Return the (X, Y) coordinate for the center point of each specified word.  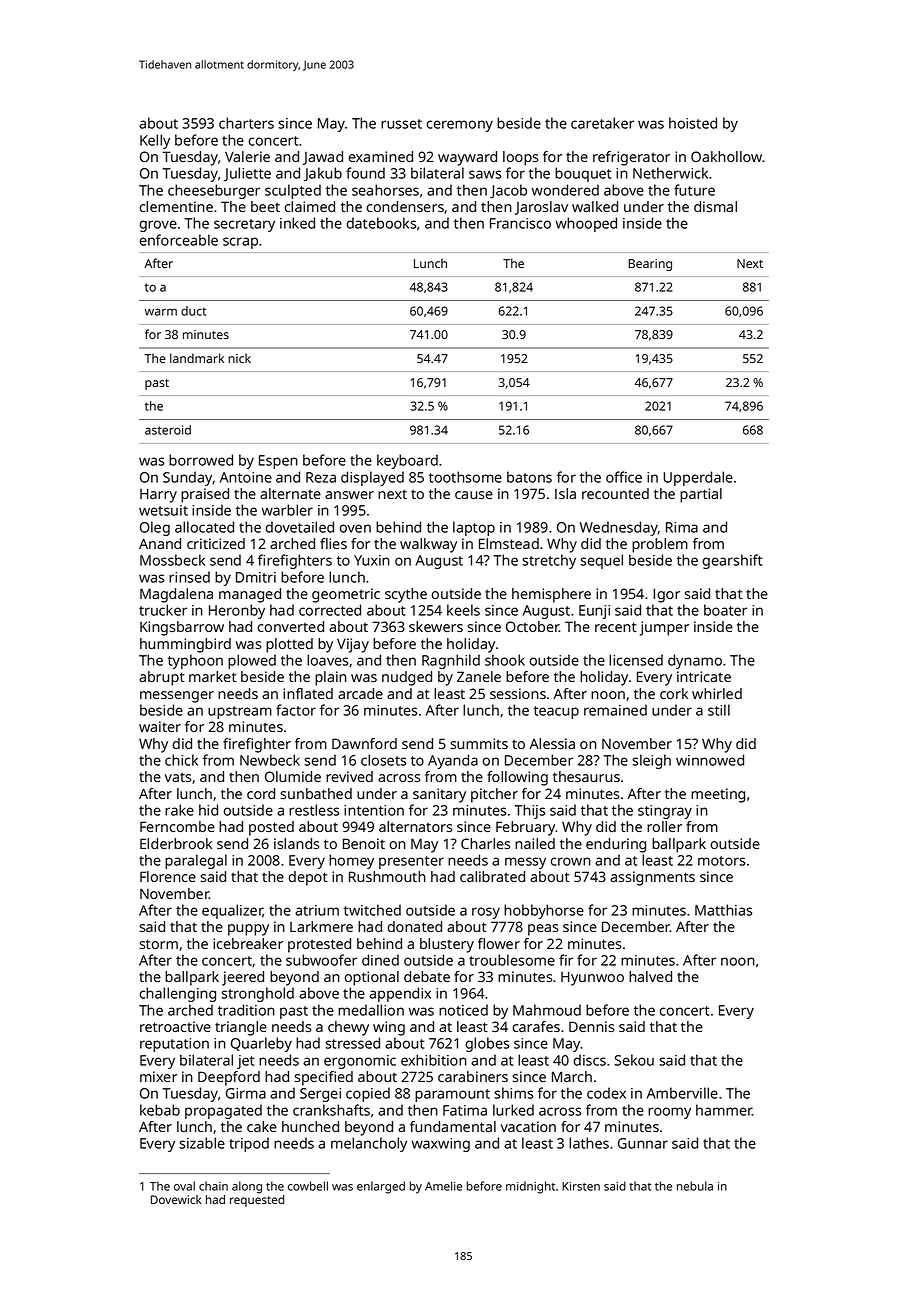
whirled (717, 693)
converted (291, 626)
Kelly (155, 141)
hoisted (693, 123)
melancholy (369, 1144)
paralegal (196, 861)
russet (401, 124)
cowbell (308, 1186)
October (532, 626)
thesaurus (586, 776)
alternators (415, 826)
